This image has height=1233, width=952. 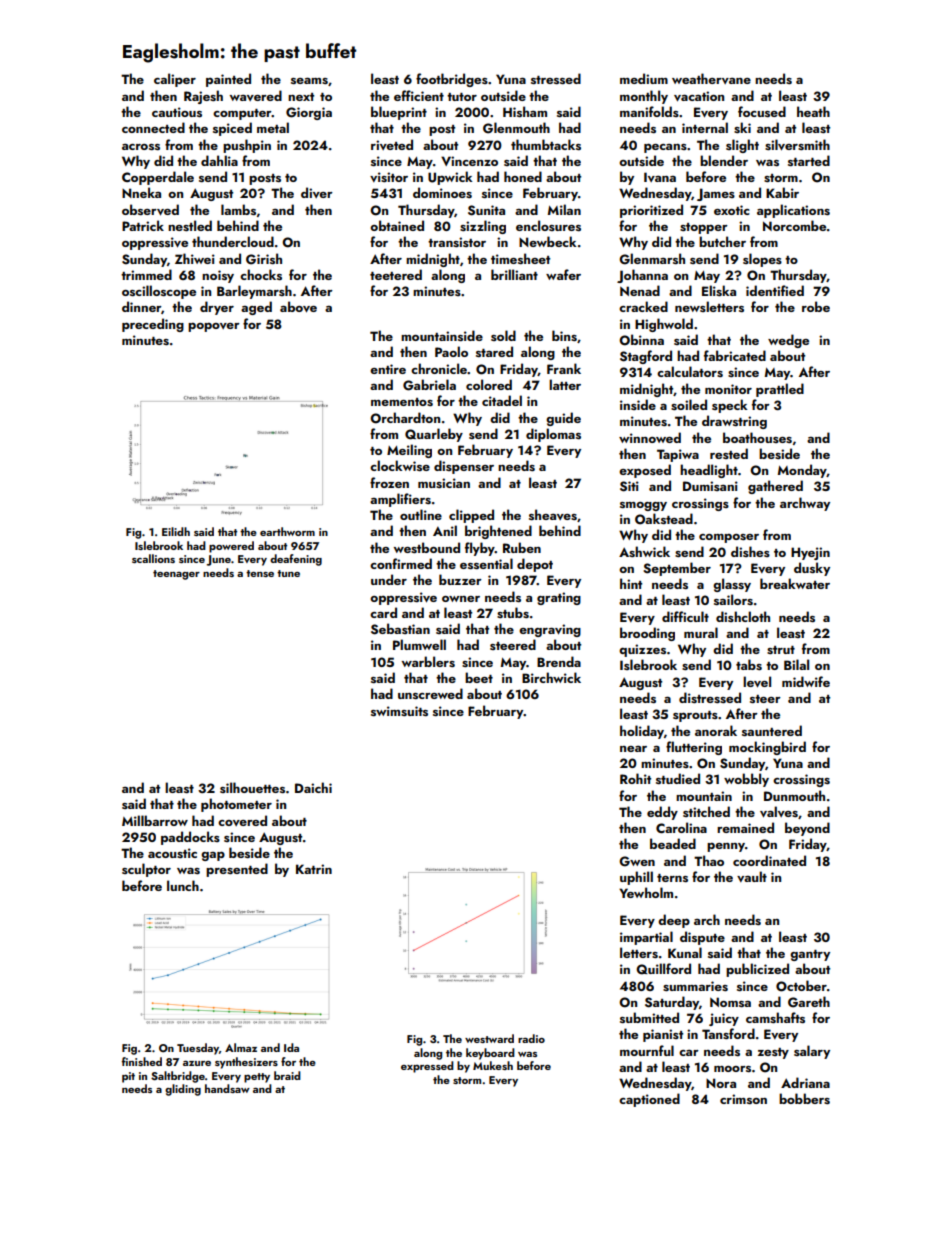 I want to click on heath, so click(x=813, y=111).
